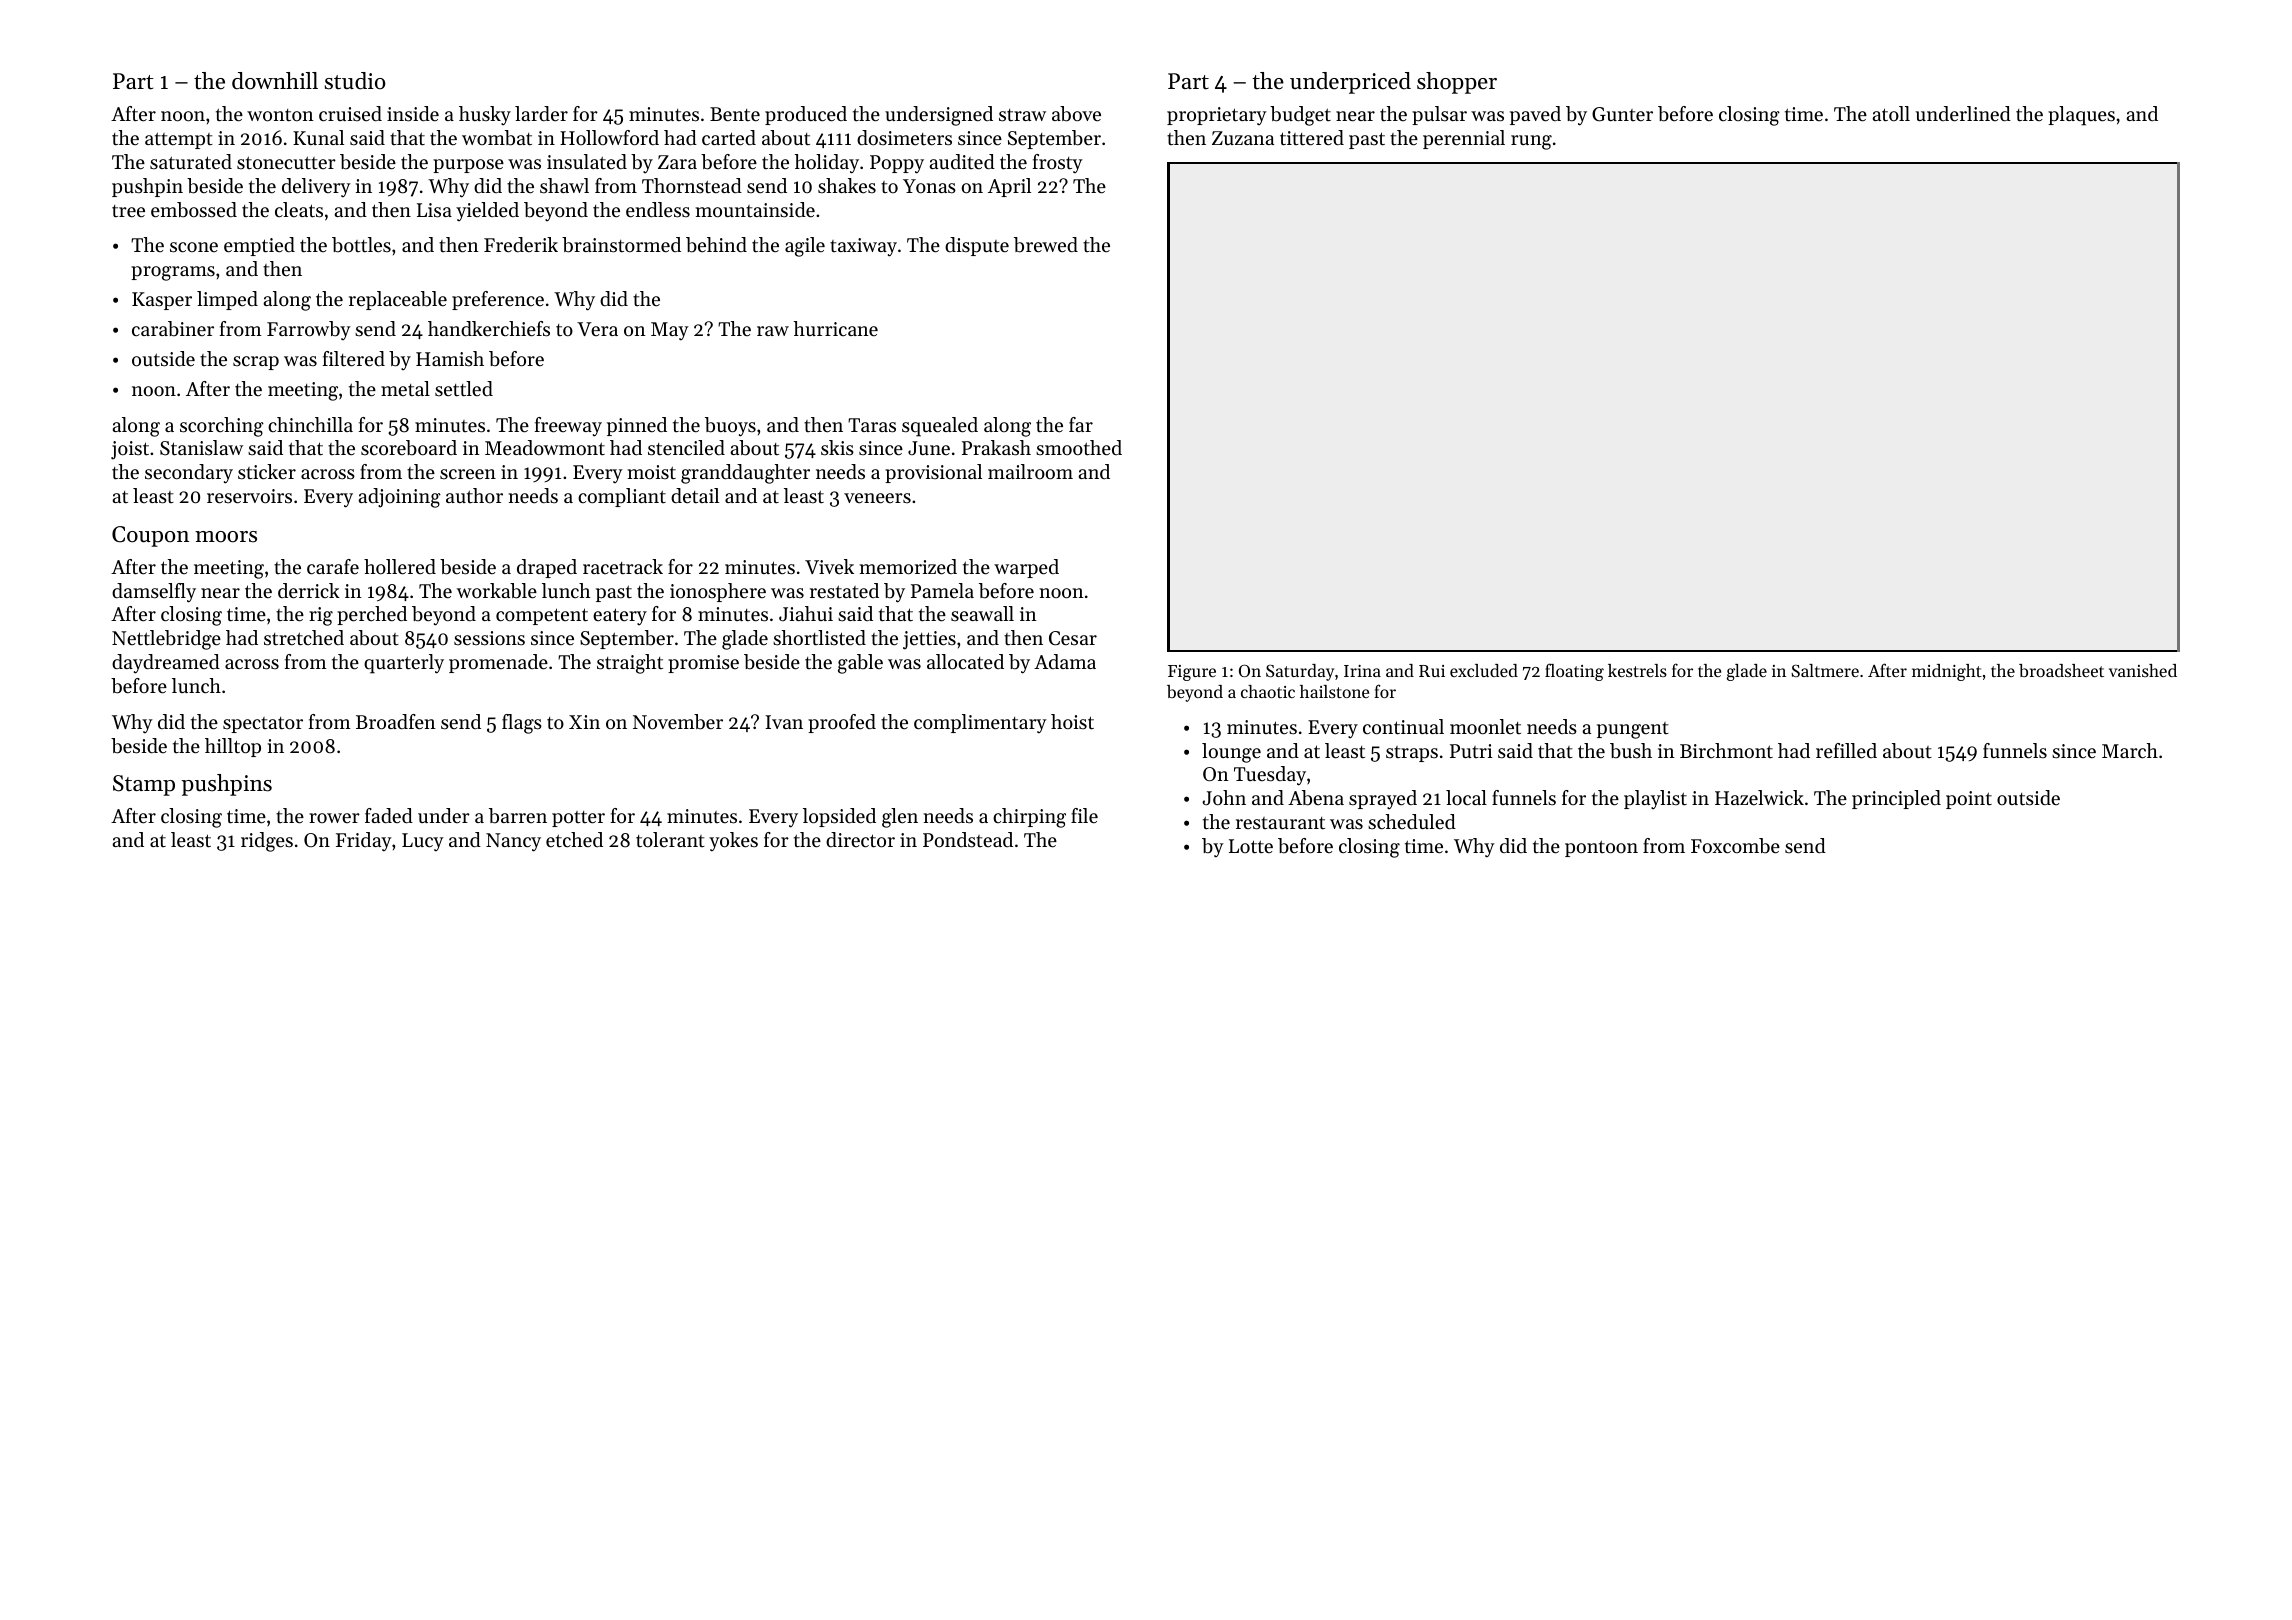 This screenshot has height=1620, width=2292. Describe the element at coordinates (1969, 800) in the screenshot. I see `point` at that location.
